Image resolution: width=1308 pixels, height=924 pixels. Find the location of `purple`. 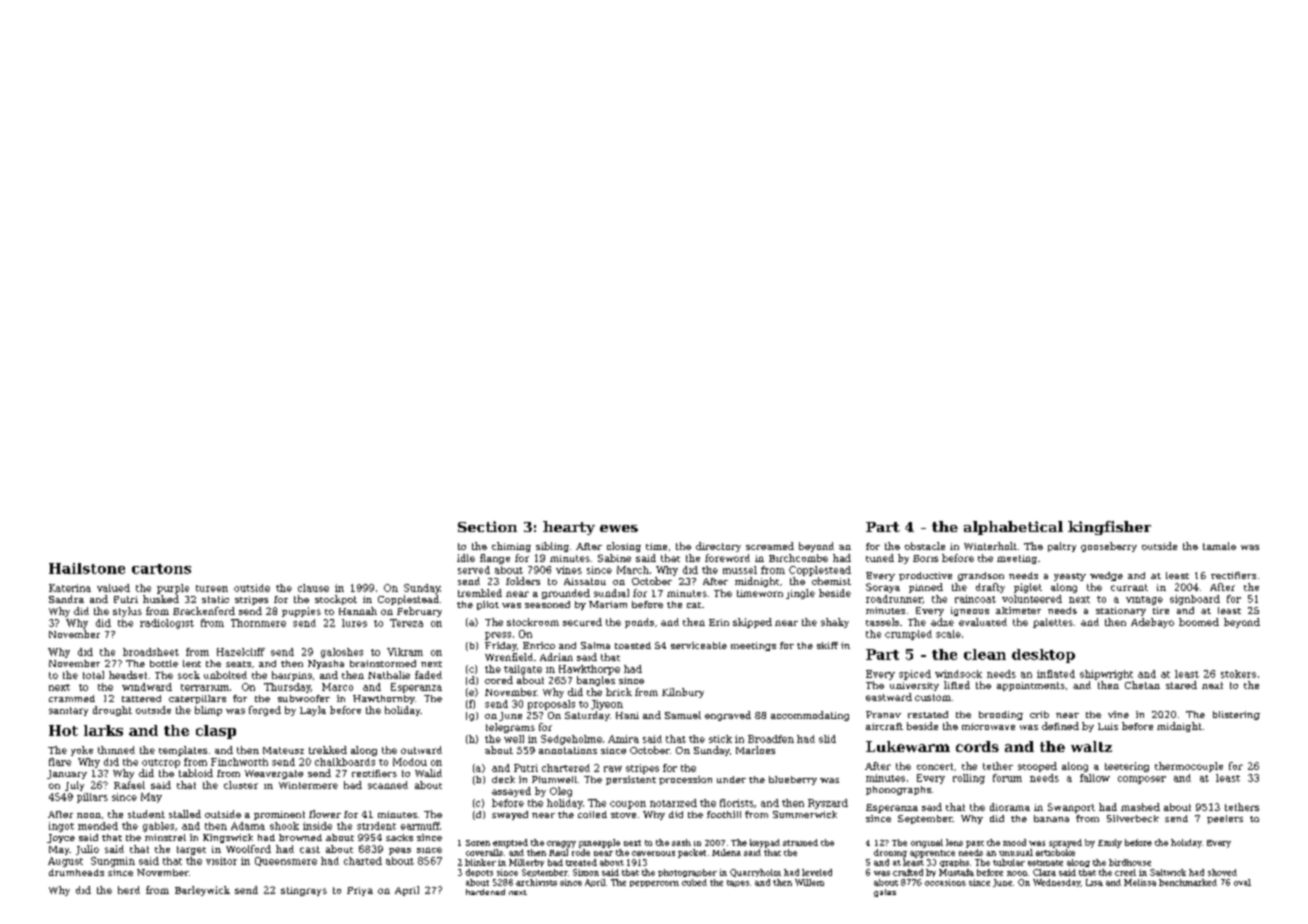

purple is located at coordinates (173, 589).
